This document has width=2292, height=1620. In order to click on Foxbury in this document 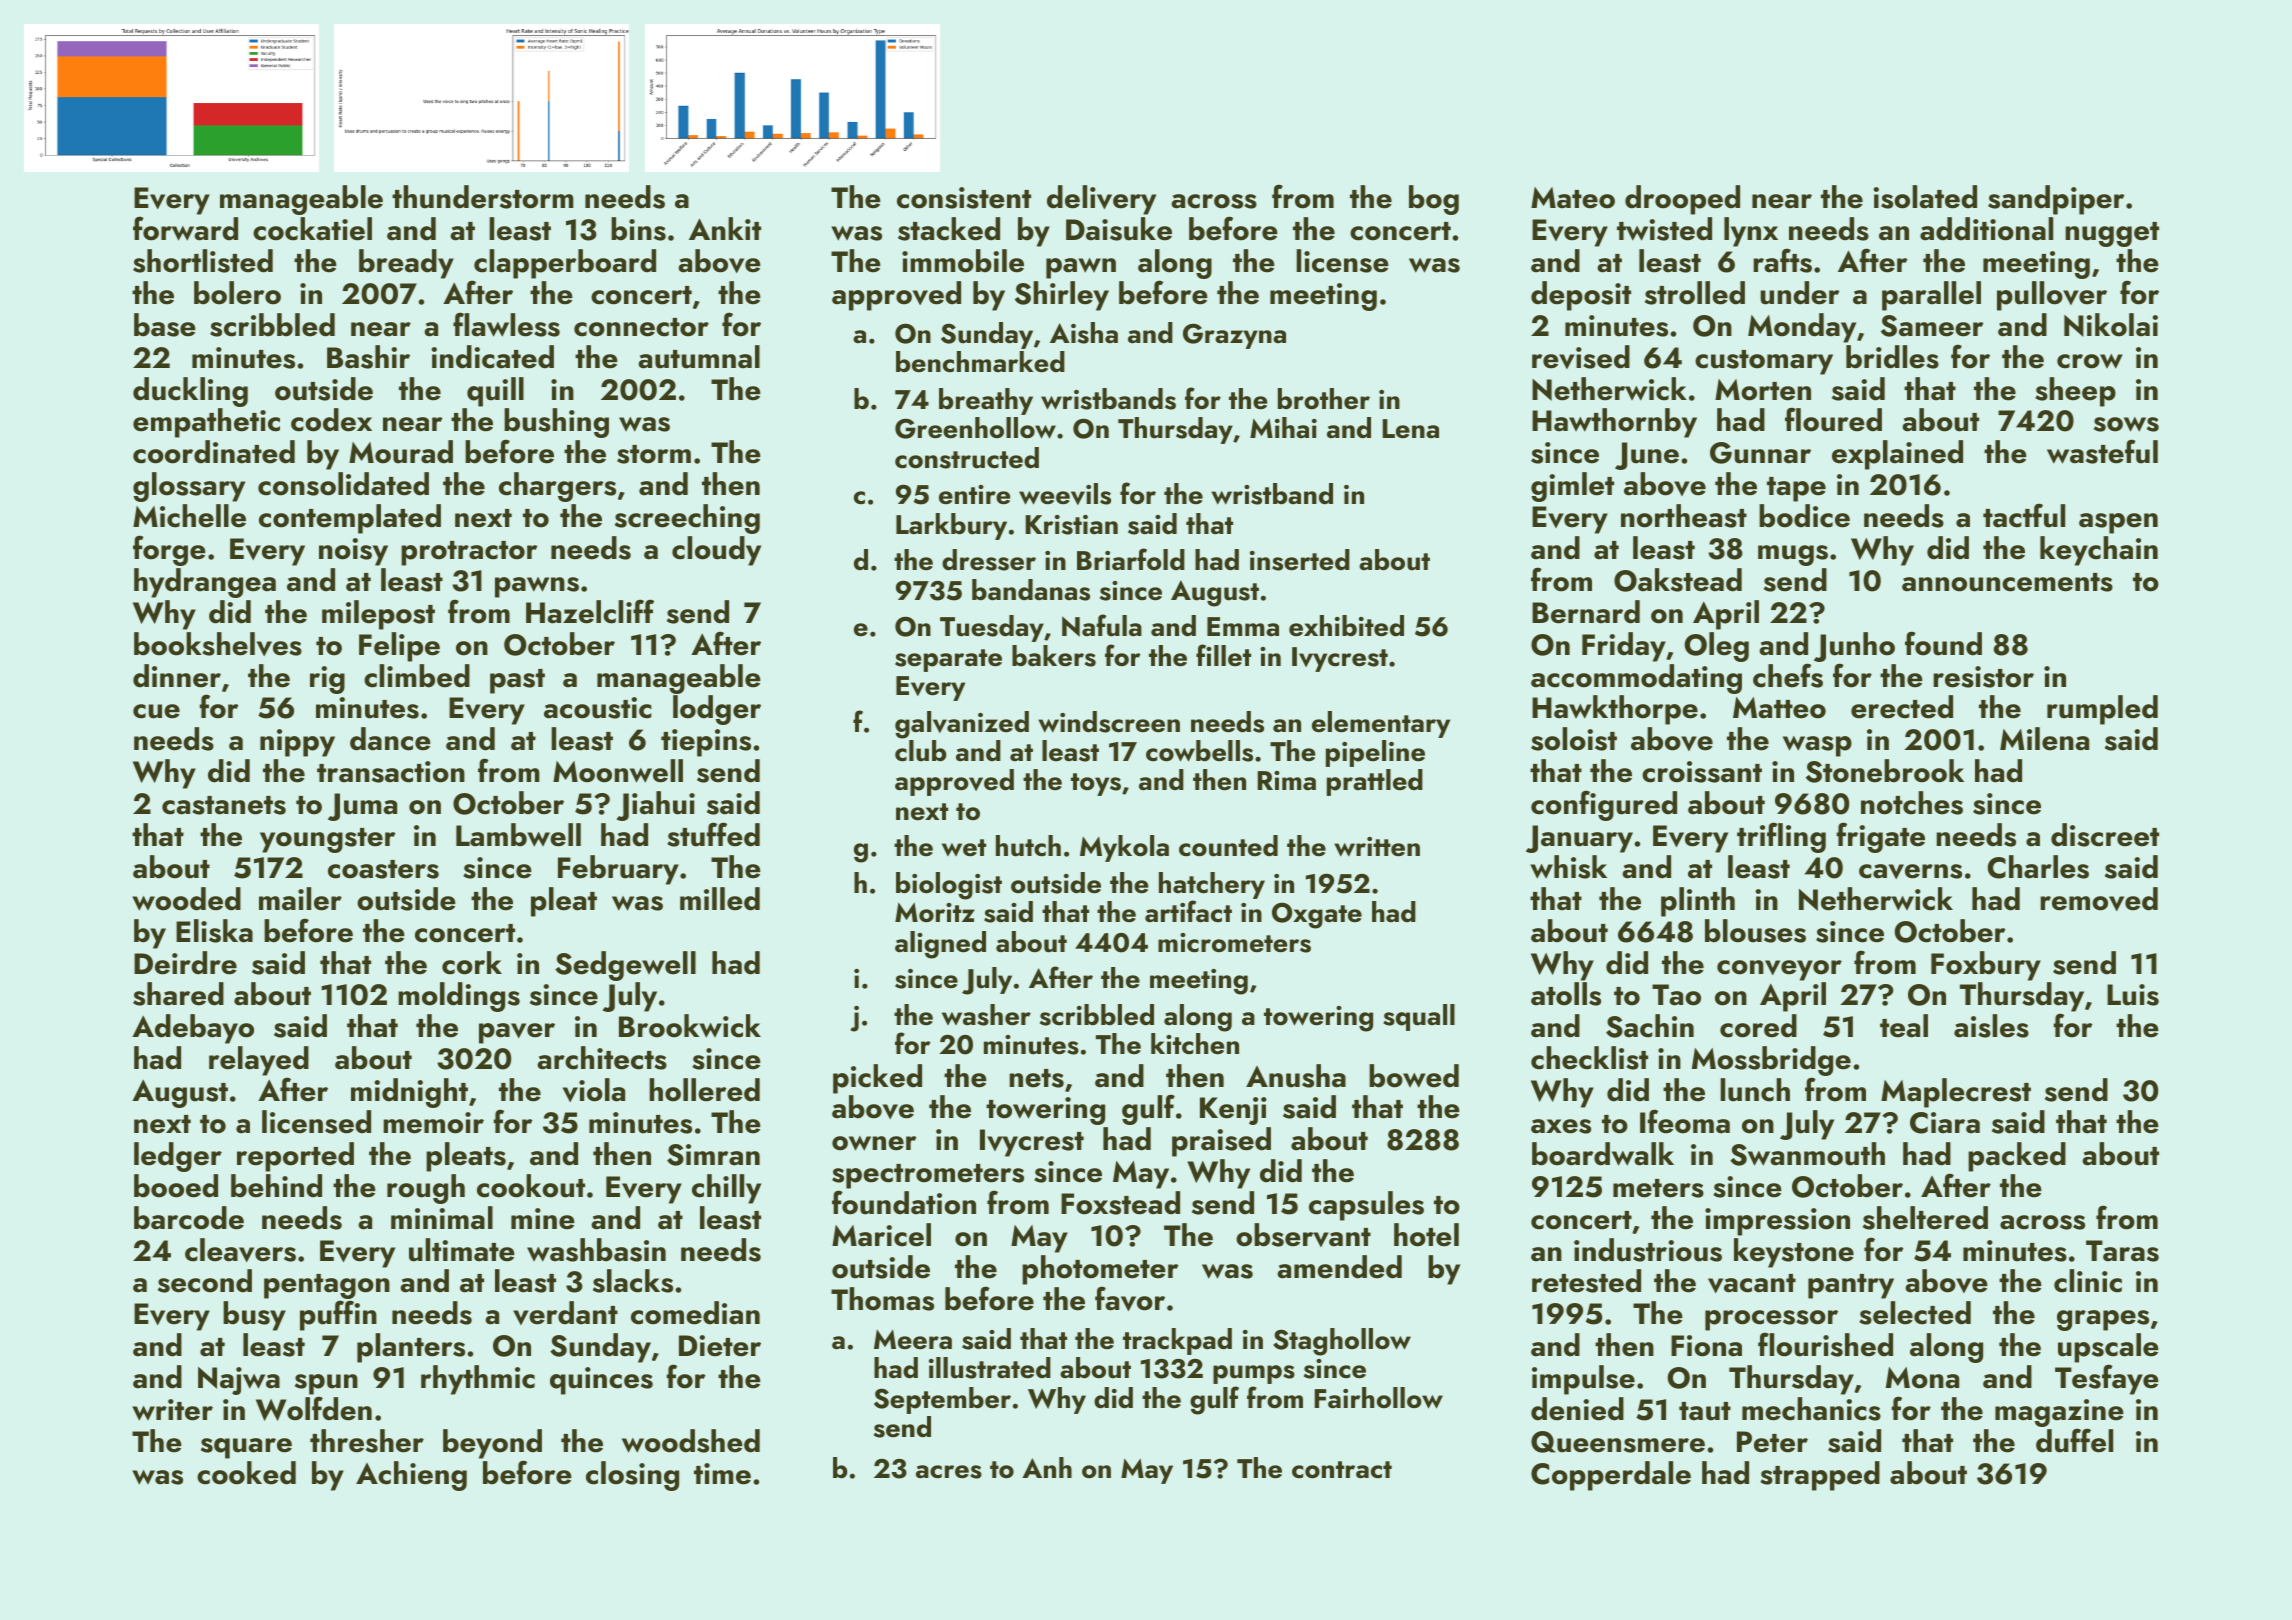, I will do `click(1986, 966)`.
